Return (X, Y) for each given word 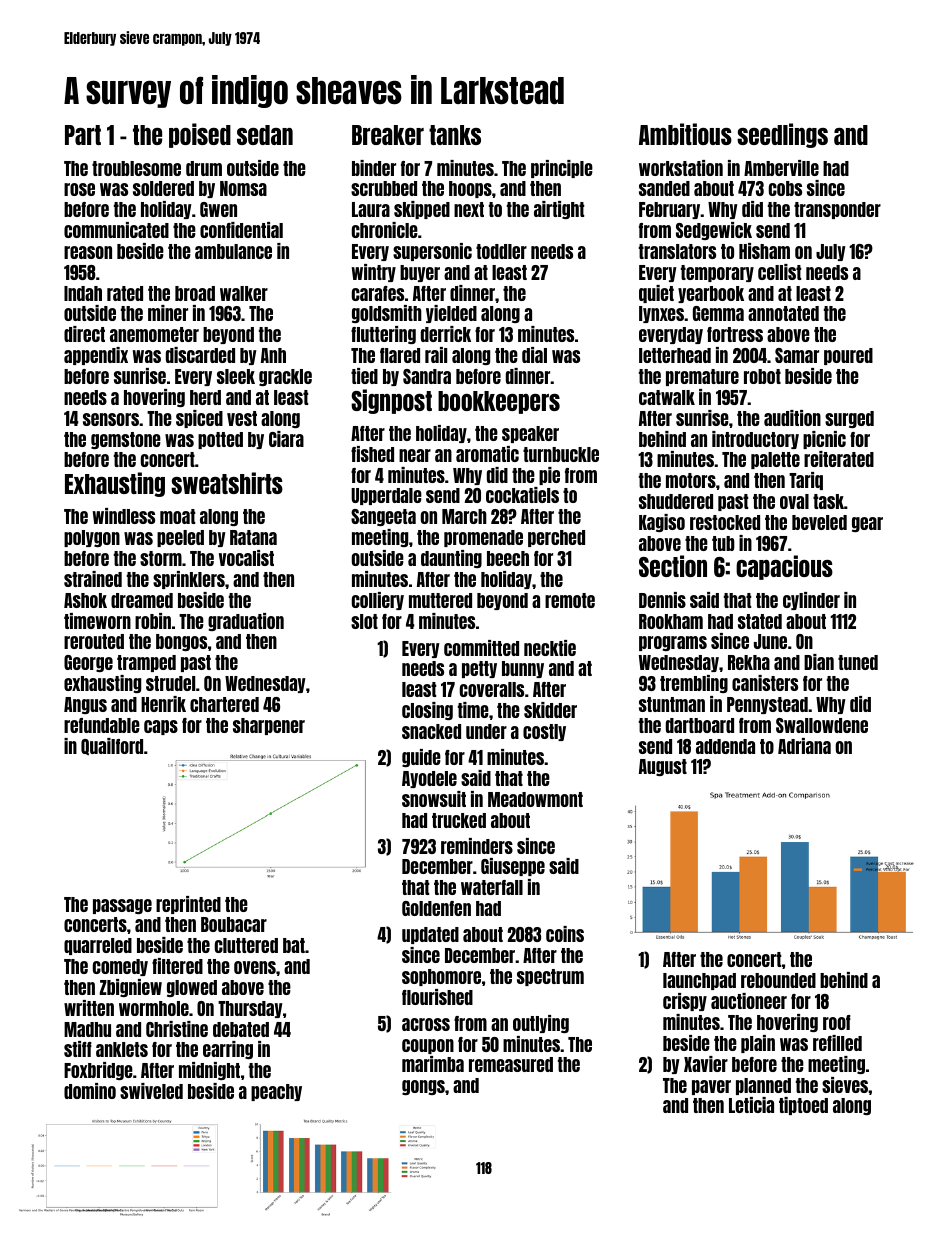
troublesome (136, 168)
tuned (858, 662)
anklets (122, 1049)
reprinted (188, 905)
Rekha (749, 662)
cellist (779, 272)
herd (205, 397)
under (486, 731)
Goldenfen (436, 908)
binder (374, 168)
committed (481, 648)
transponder (837, 210)
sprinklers (189, 580)
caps (161, 727)
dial (534, 355)
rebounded (778, 980)
